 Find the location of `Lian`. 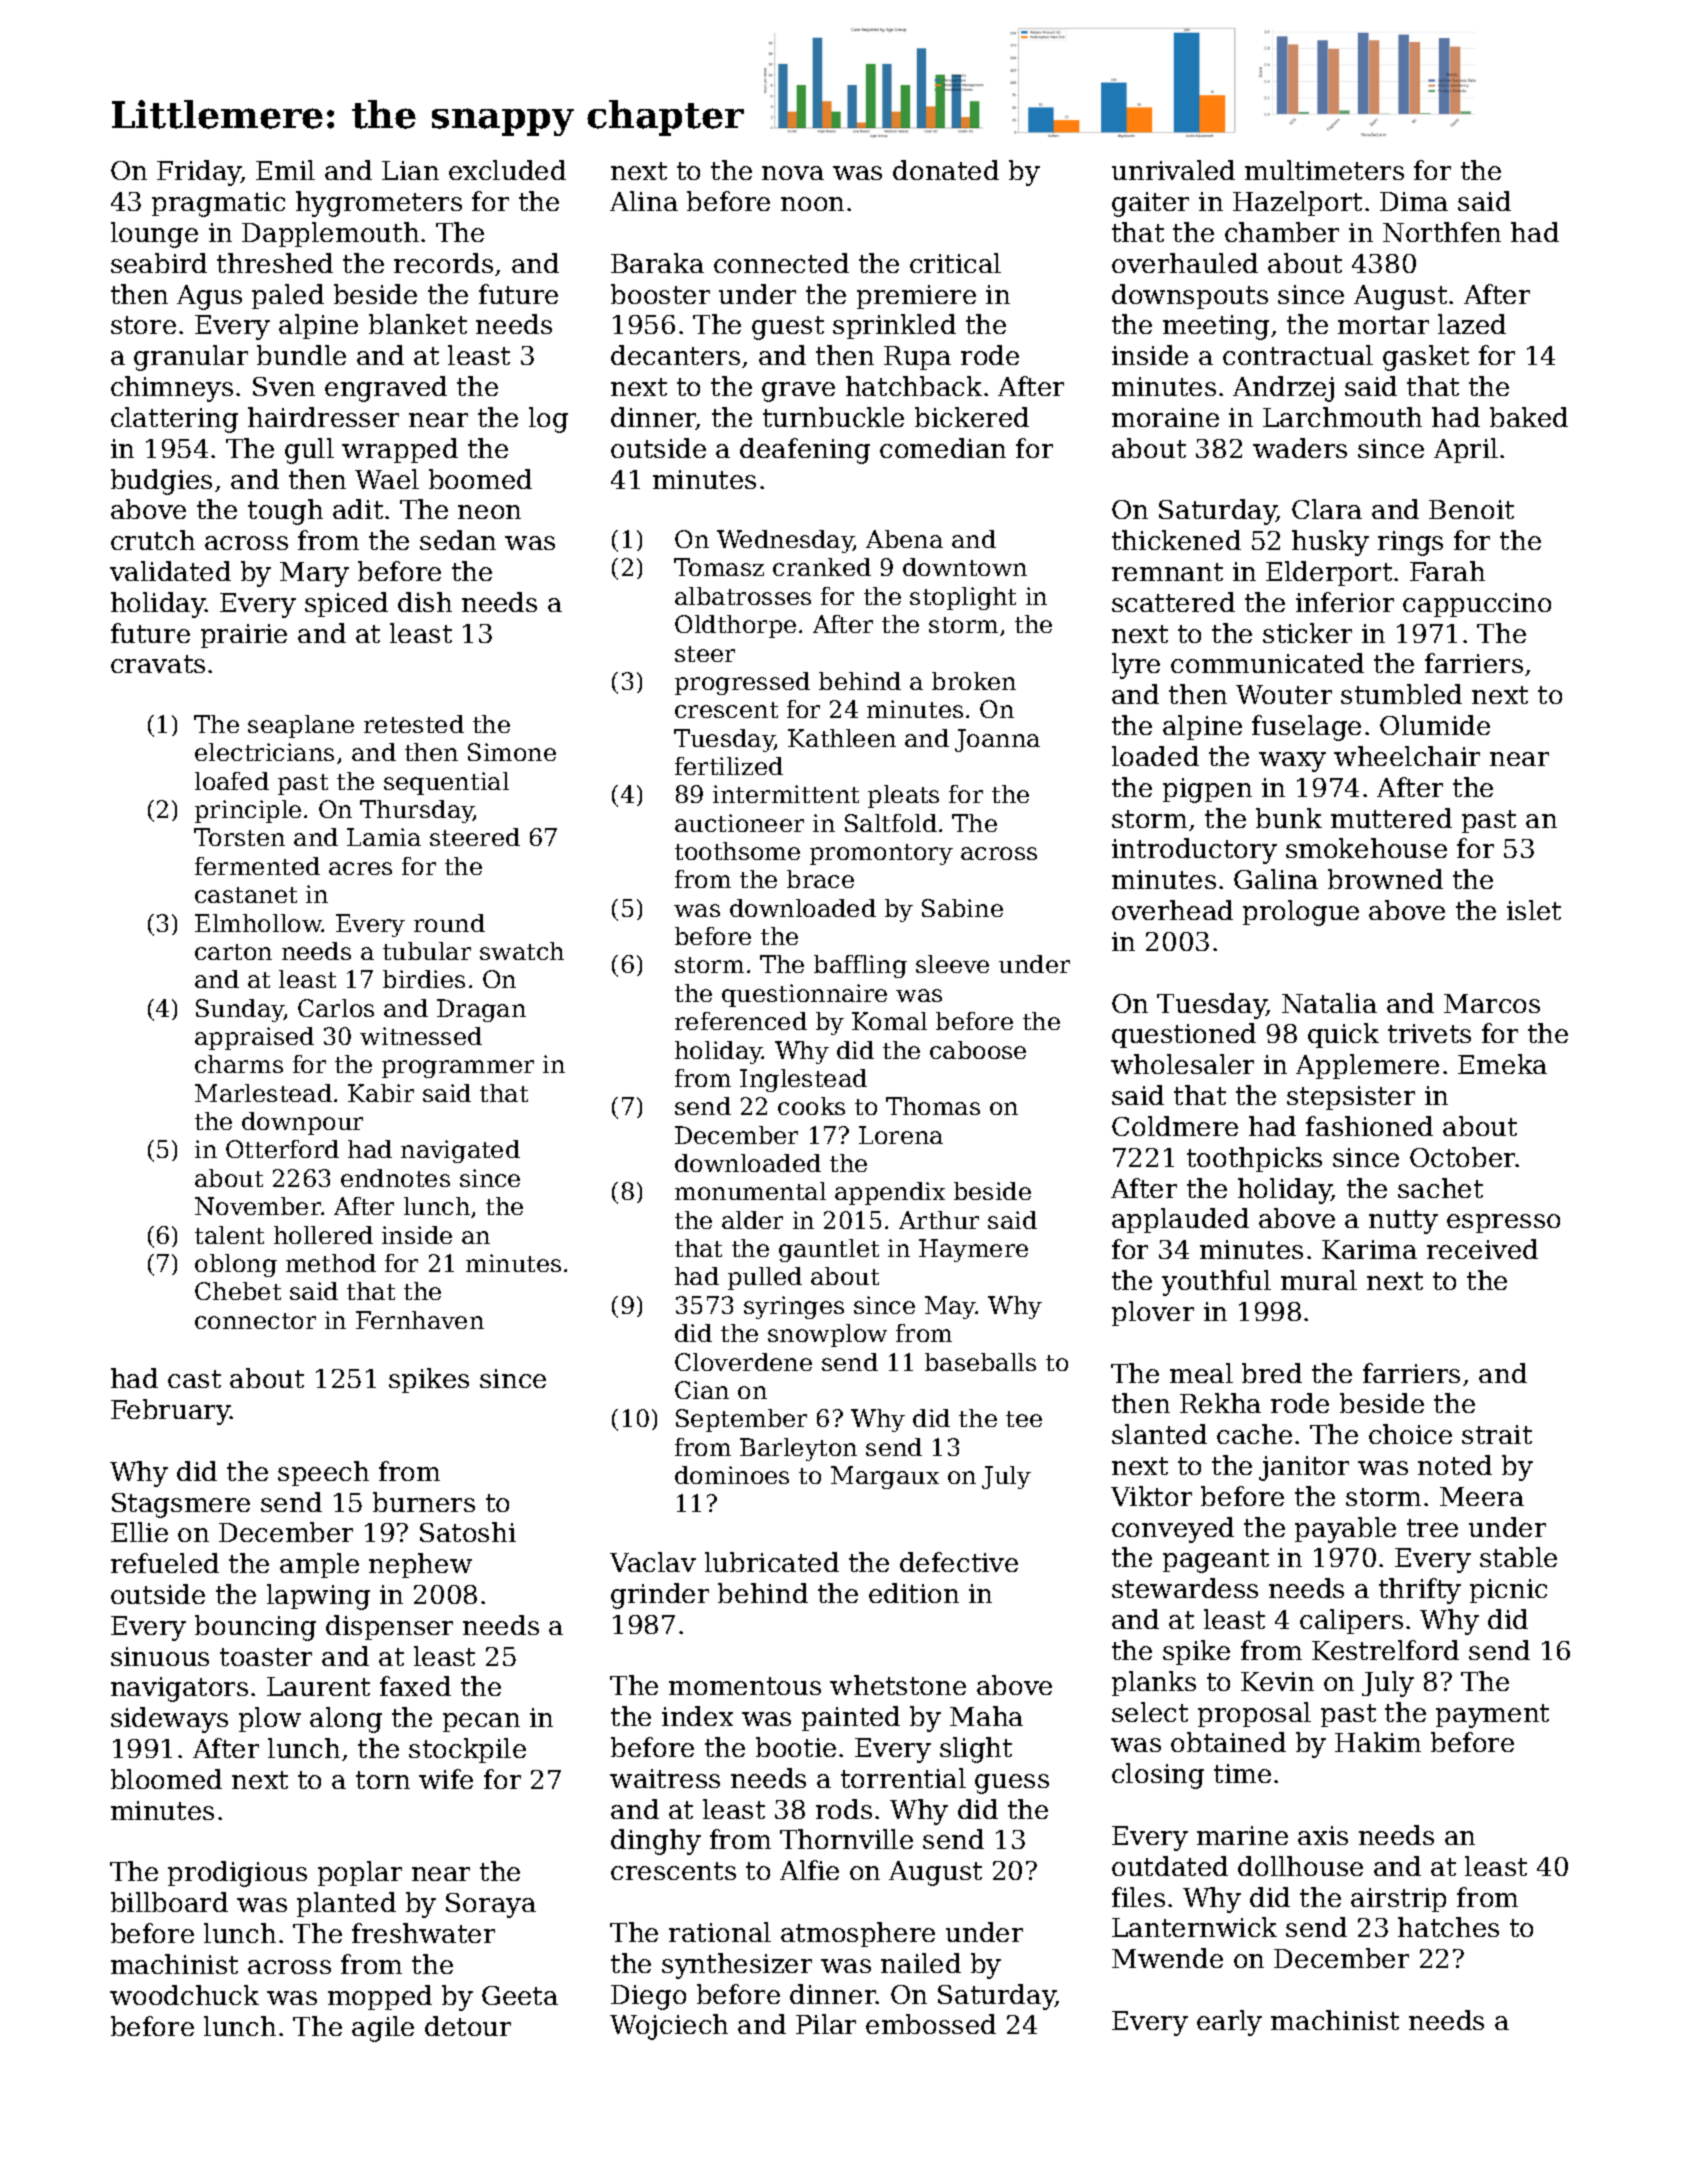

Lian is located at coordinates (410, 170).
